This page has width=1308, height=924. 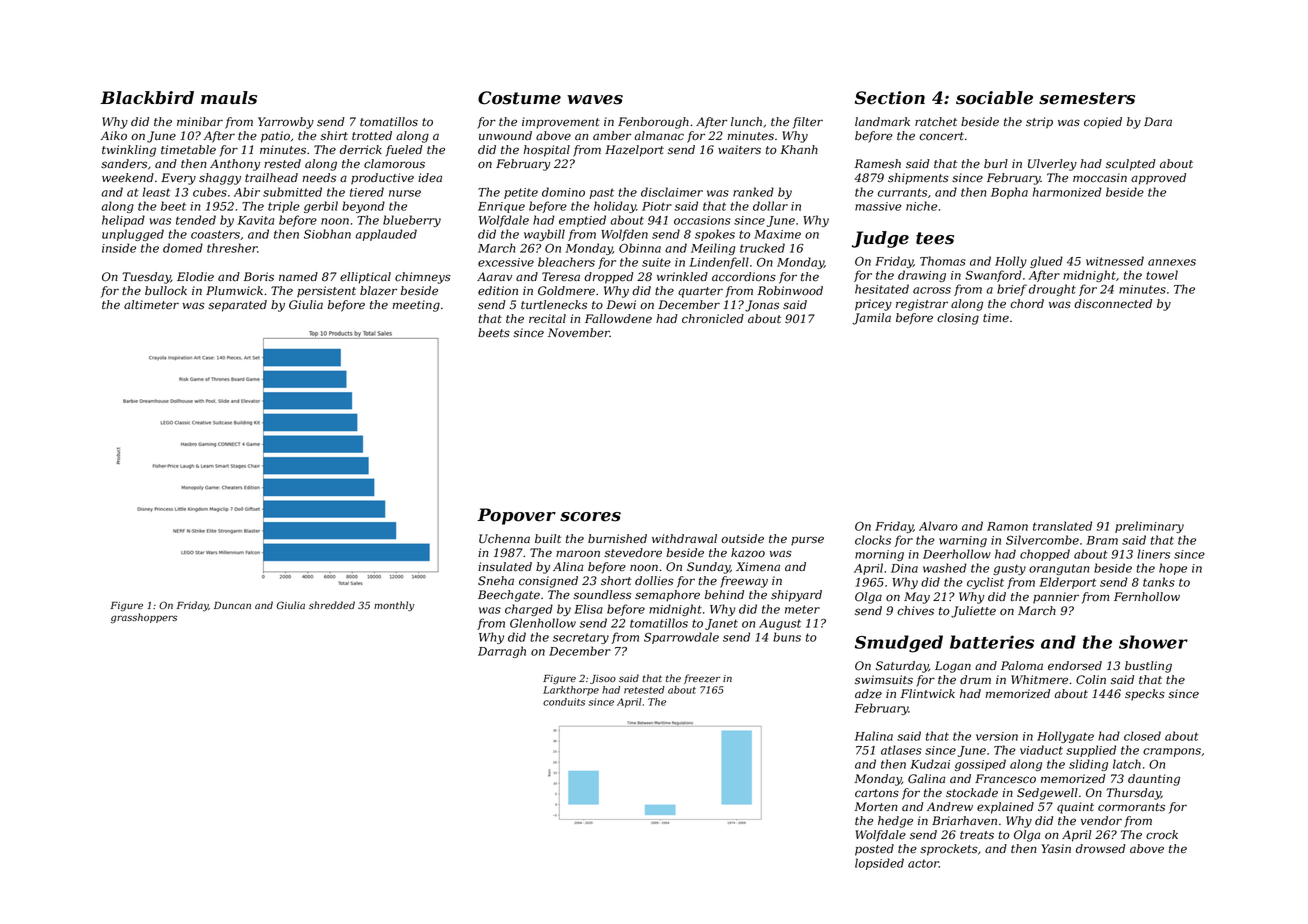 What do you see at coordinates (615, 207) in the page?
I see `holiday` at bounding box center [615, 207].
